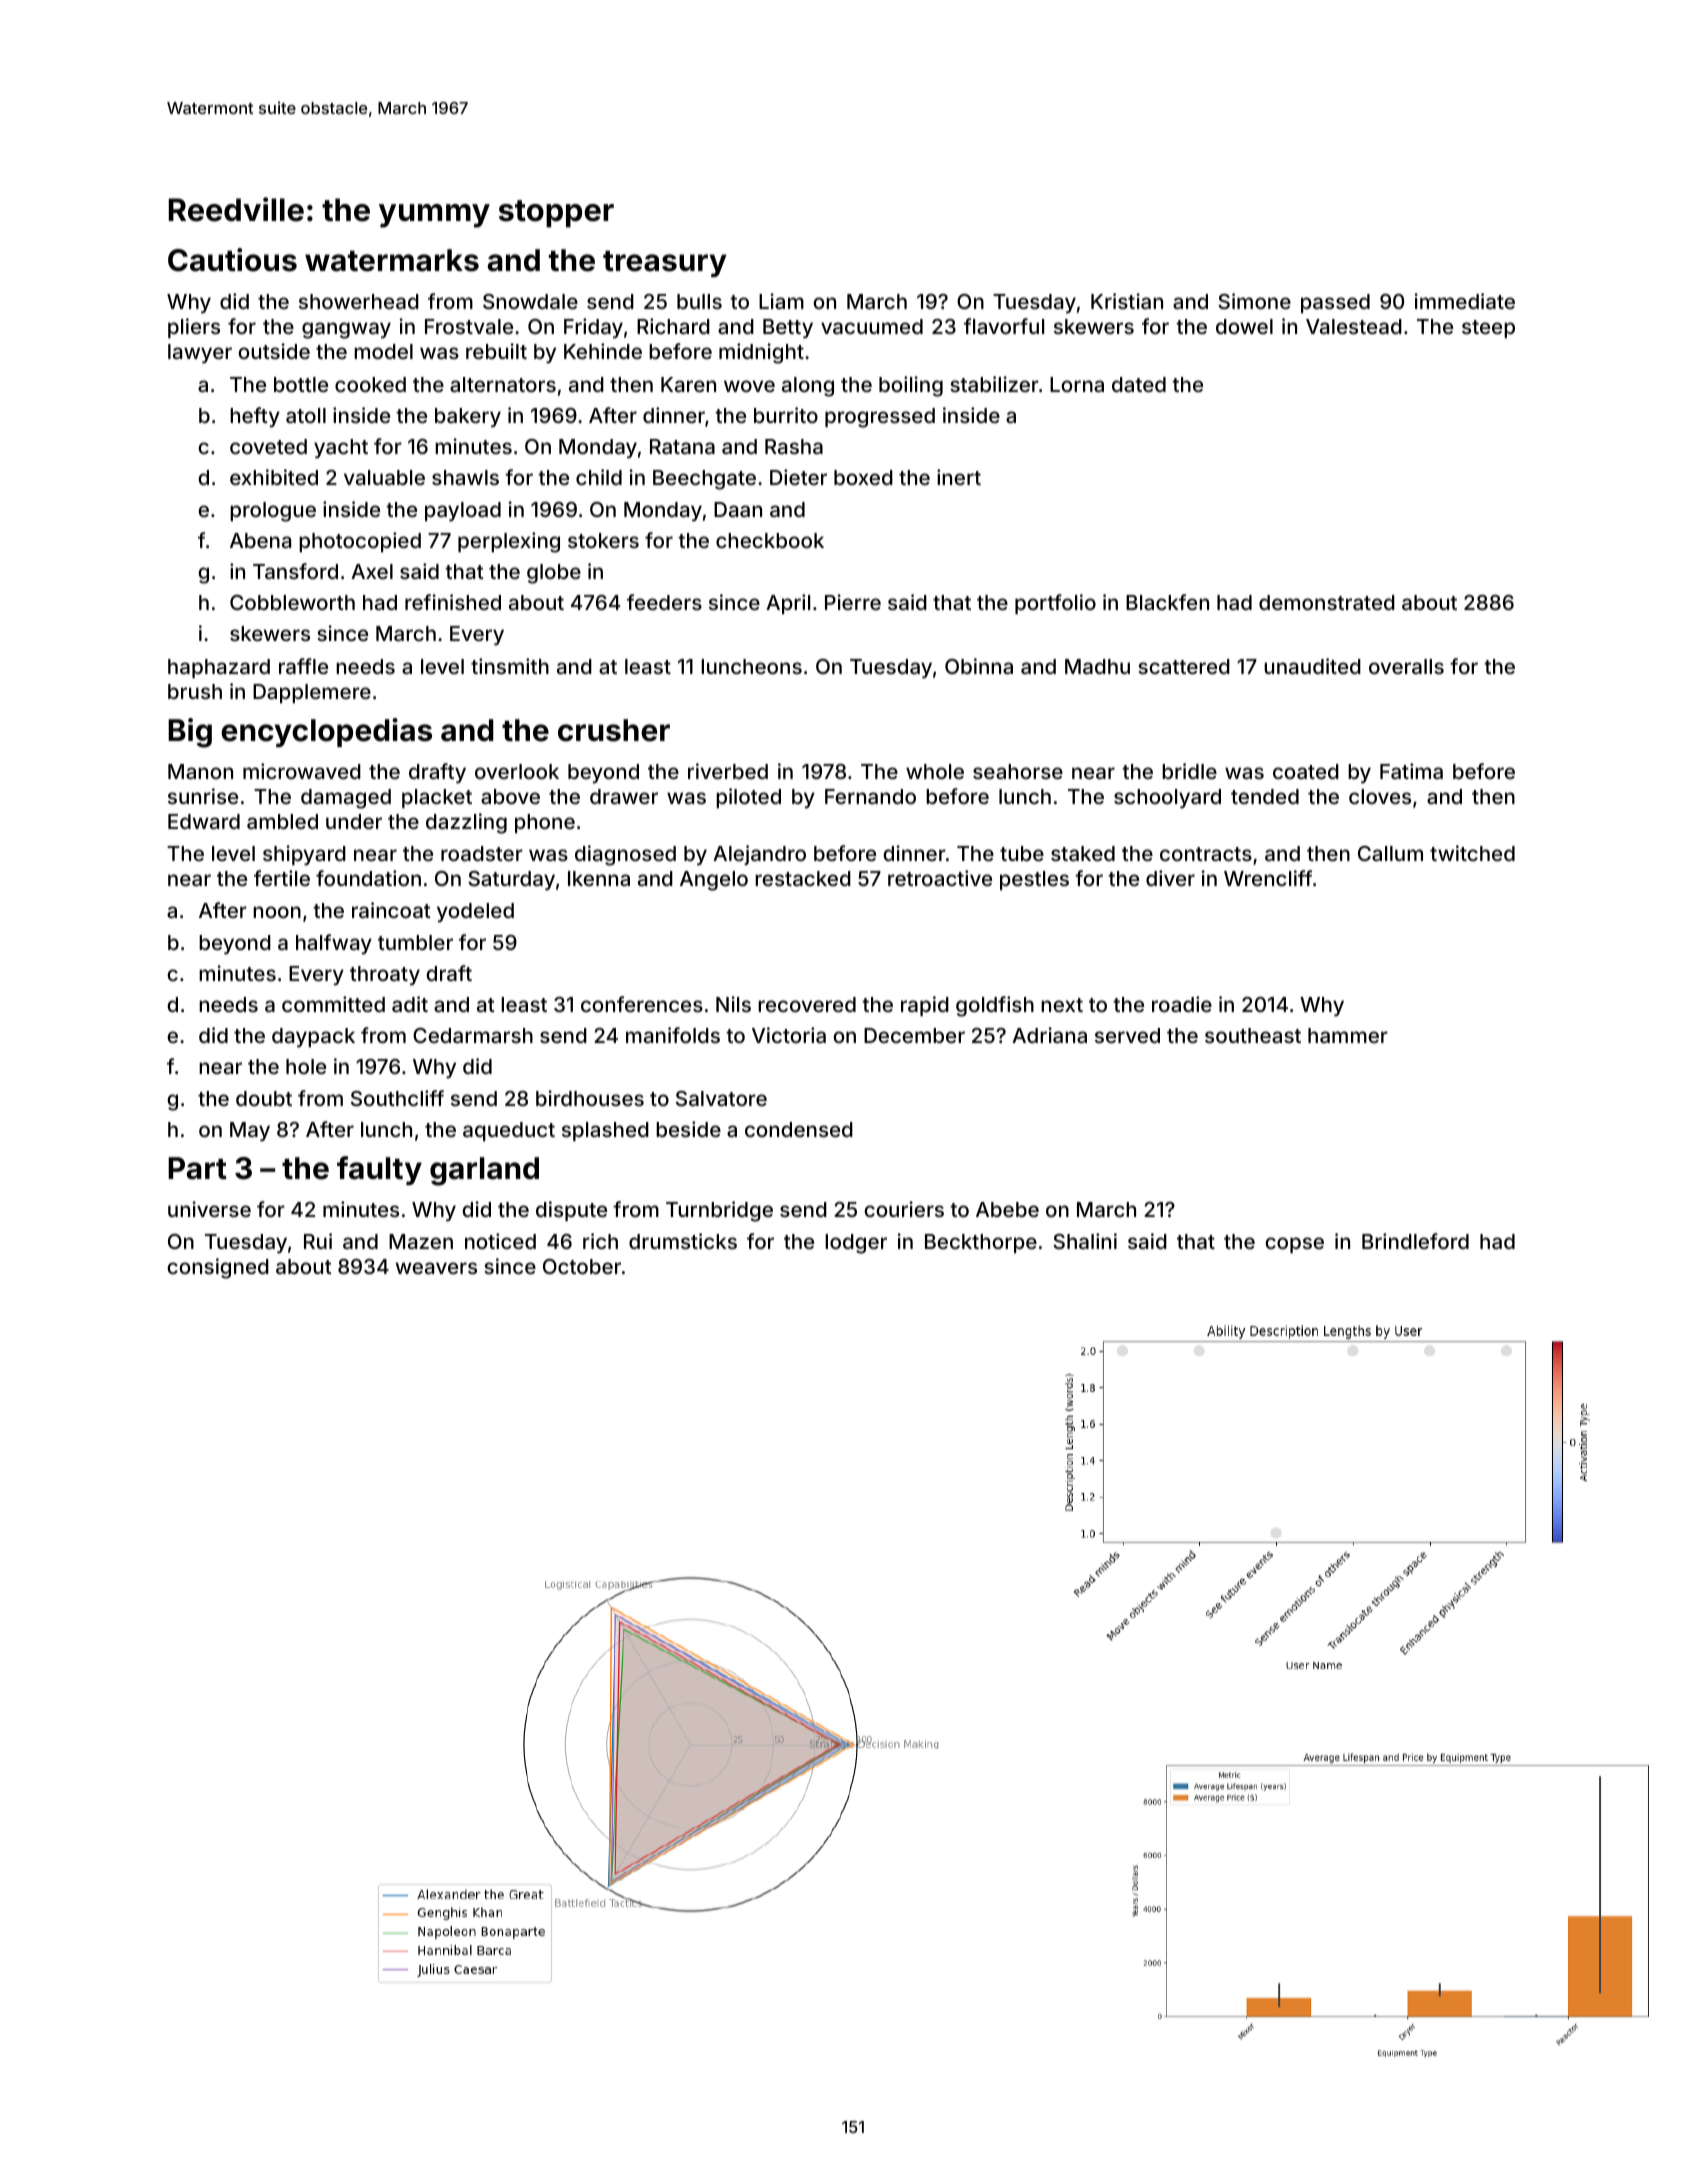 Image resolution: width=1683 pixels, height=2178 pixels. I want to click on Frostvale, so click(469, 326).
